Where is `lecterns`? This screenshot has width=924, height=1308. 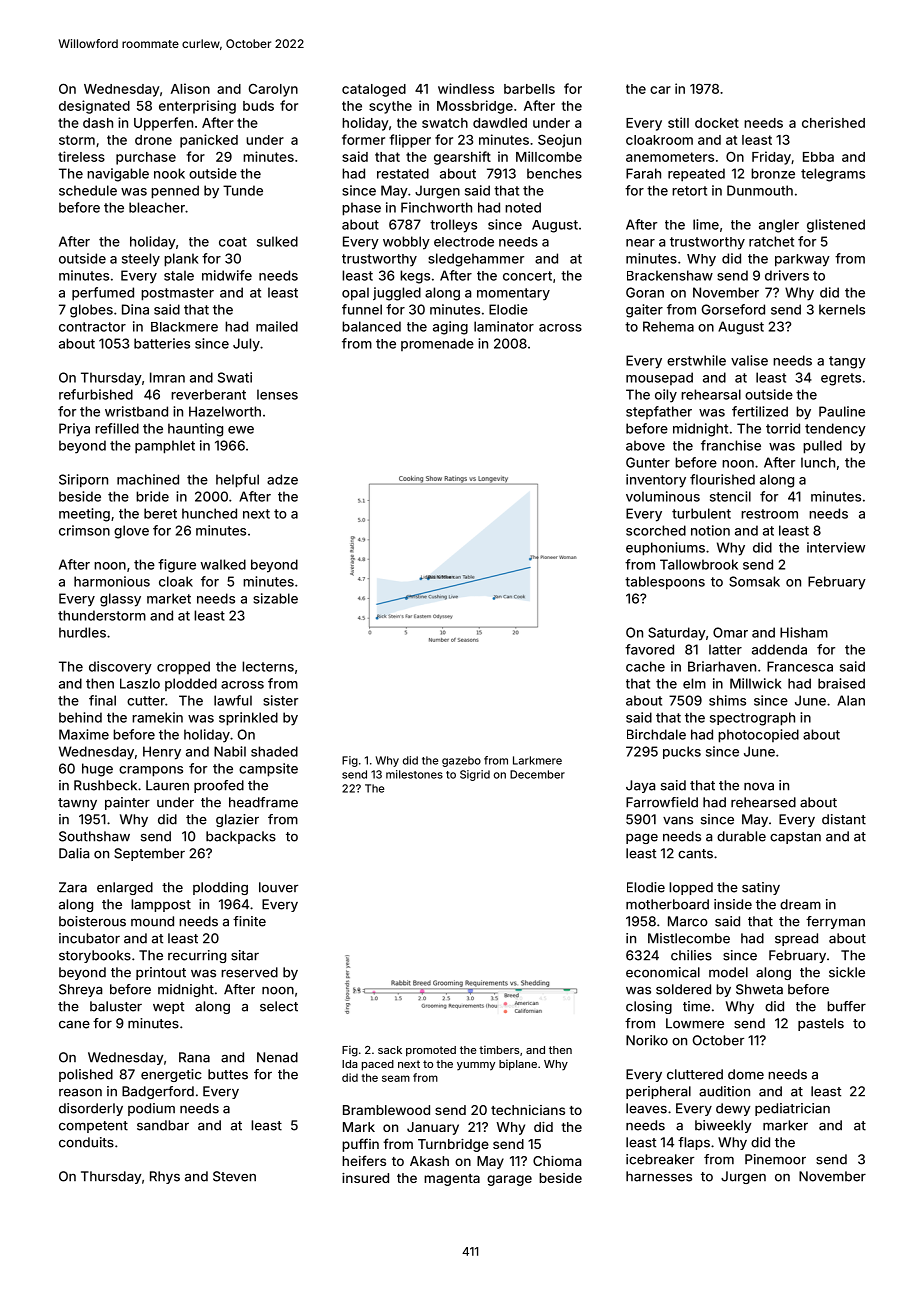
lecterns is located at coordinates (268, 666).
